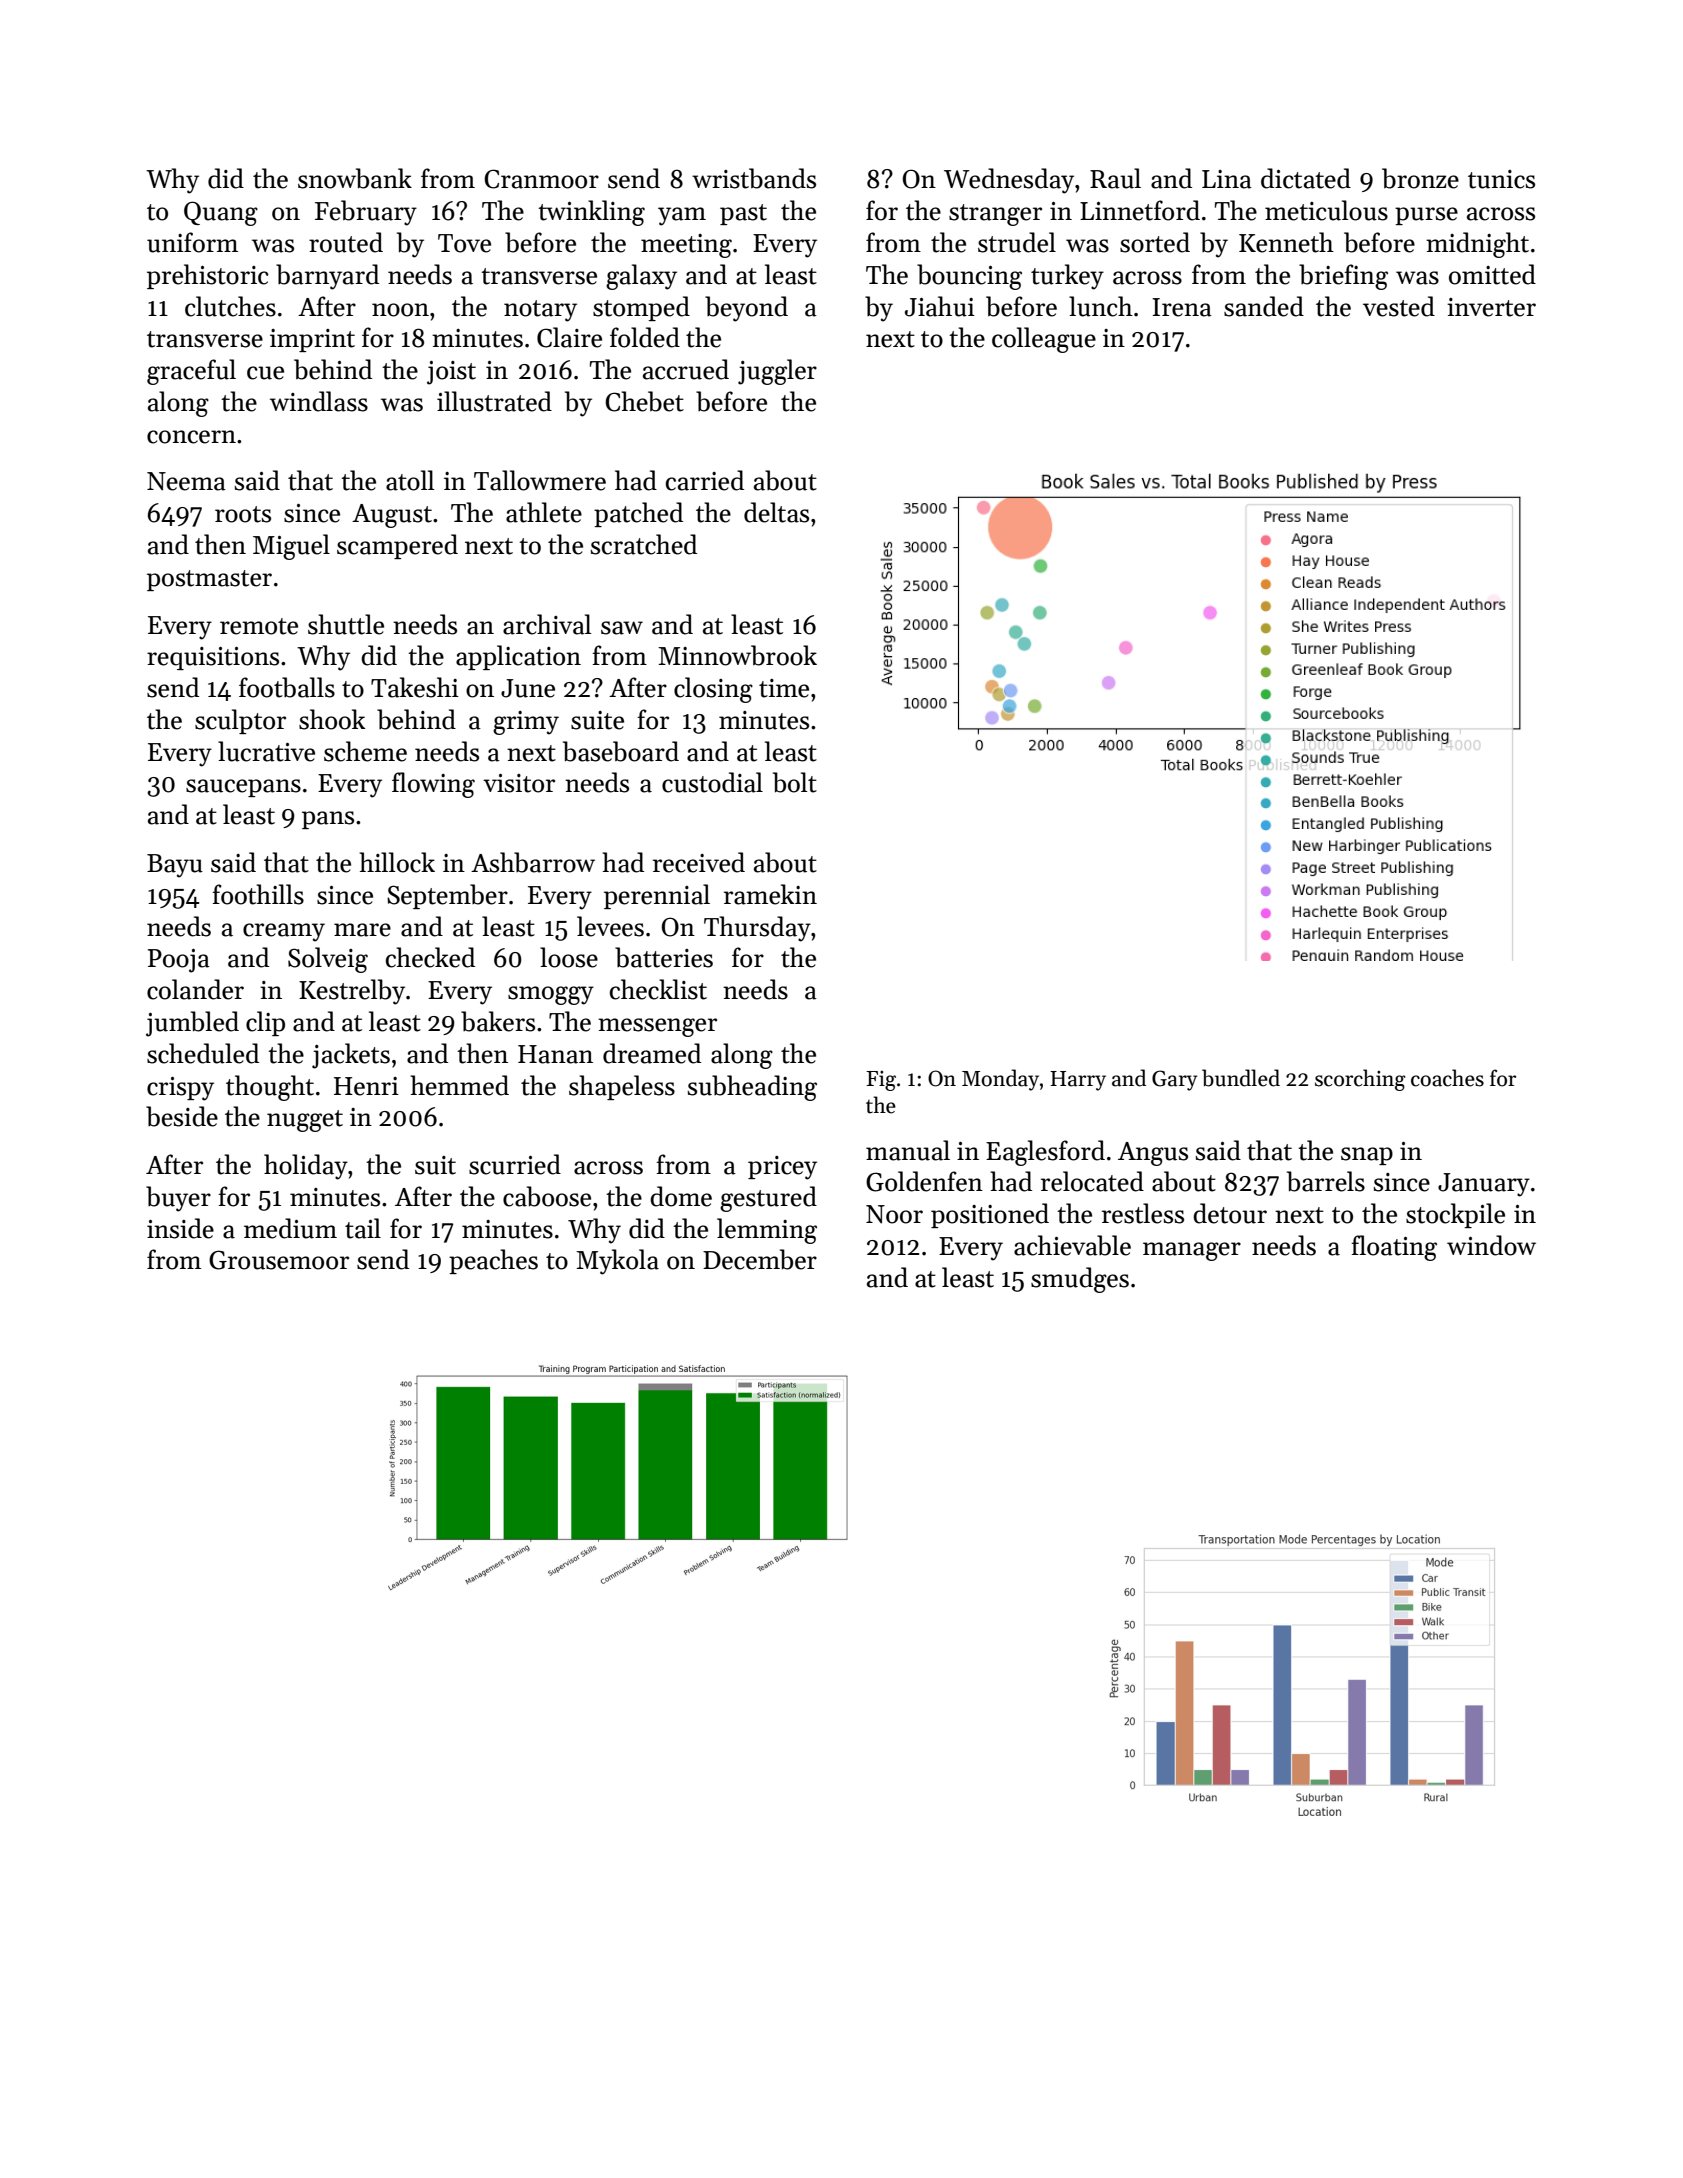  Describe the element at coordinates (795, 782) in the document. I see `bolt` at that location.
